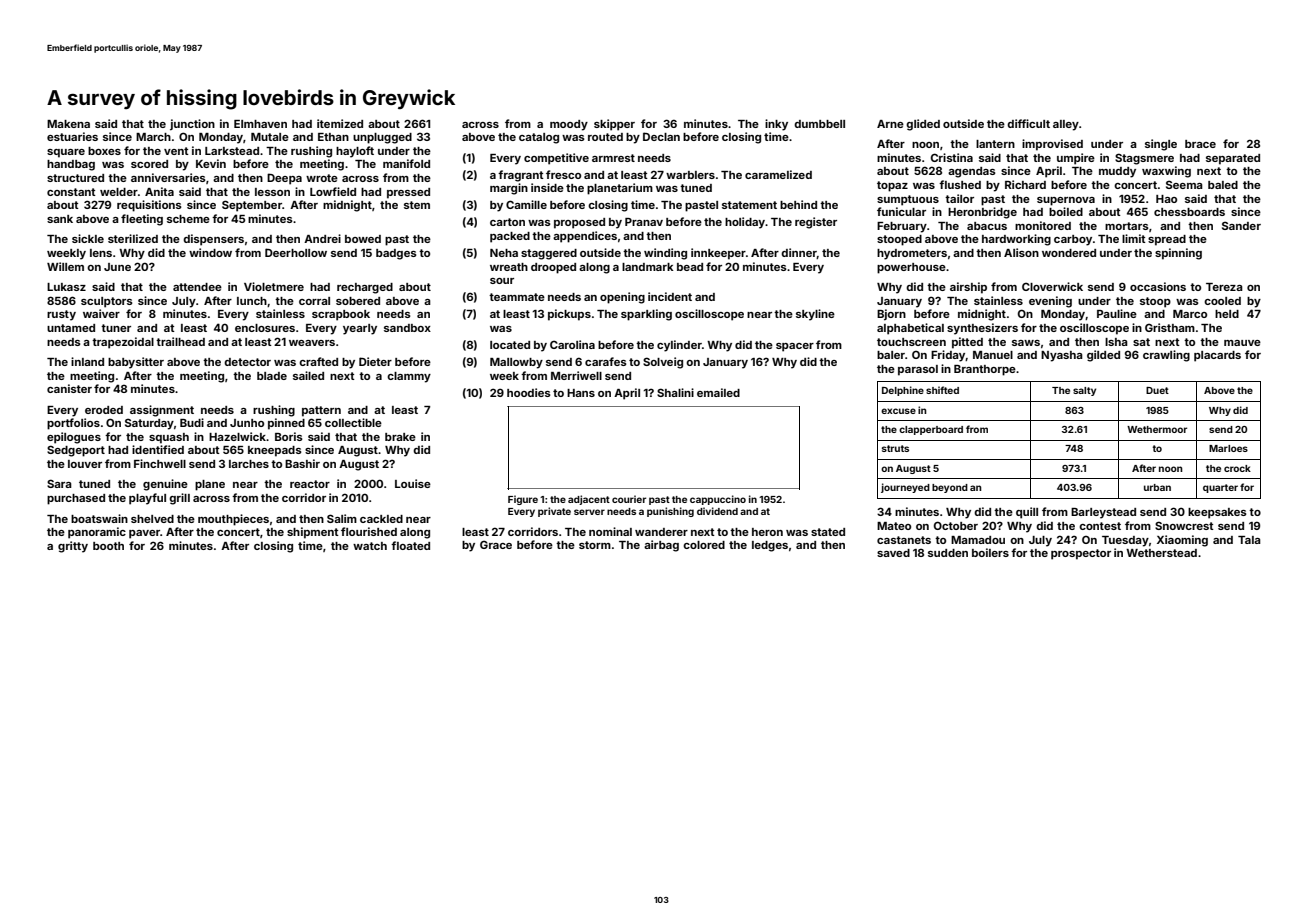  What do you see at coordinates (87, 361) in the screenshot?
I see `inland` at bounding box center [87, 361].
